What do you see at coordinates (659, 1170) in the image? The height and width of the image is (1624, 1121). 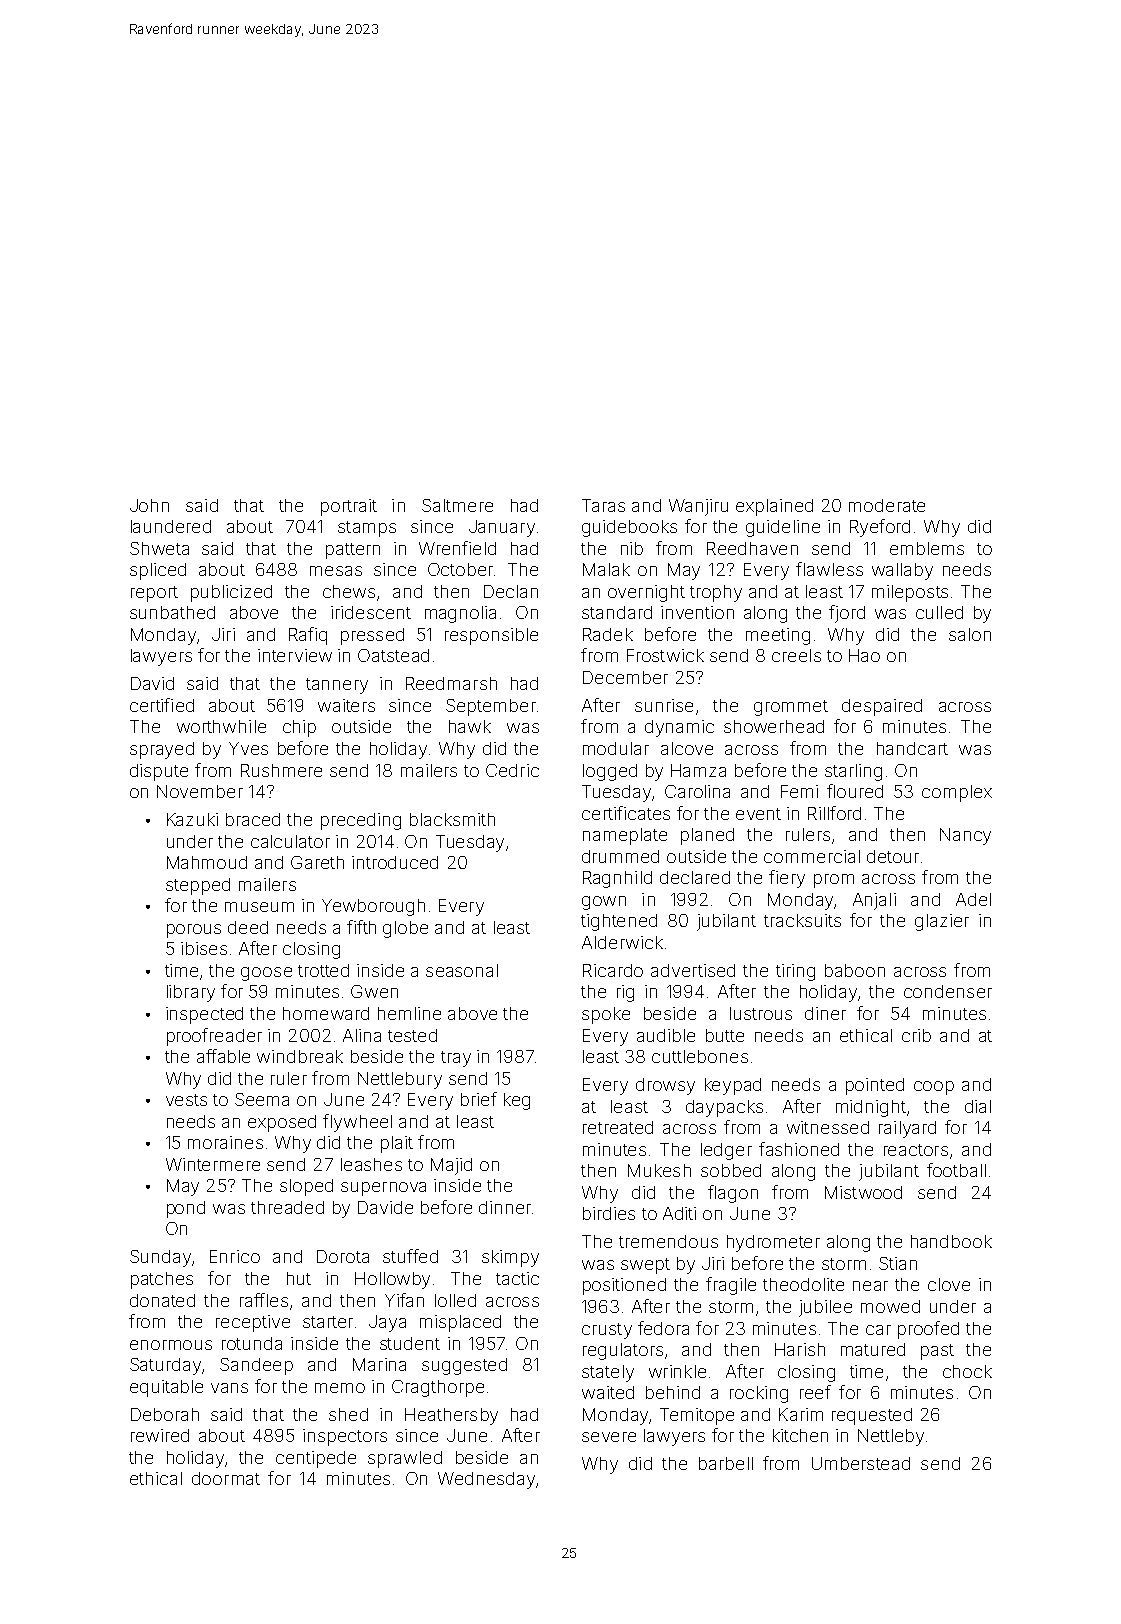 I see `Mukesh` at bounding box center [659, 1170].
